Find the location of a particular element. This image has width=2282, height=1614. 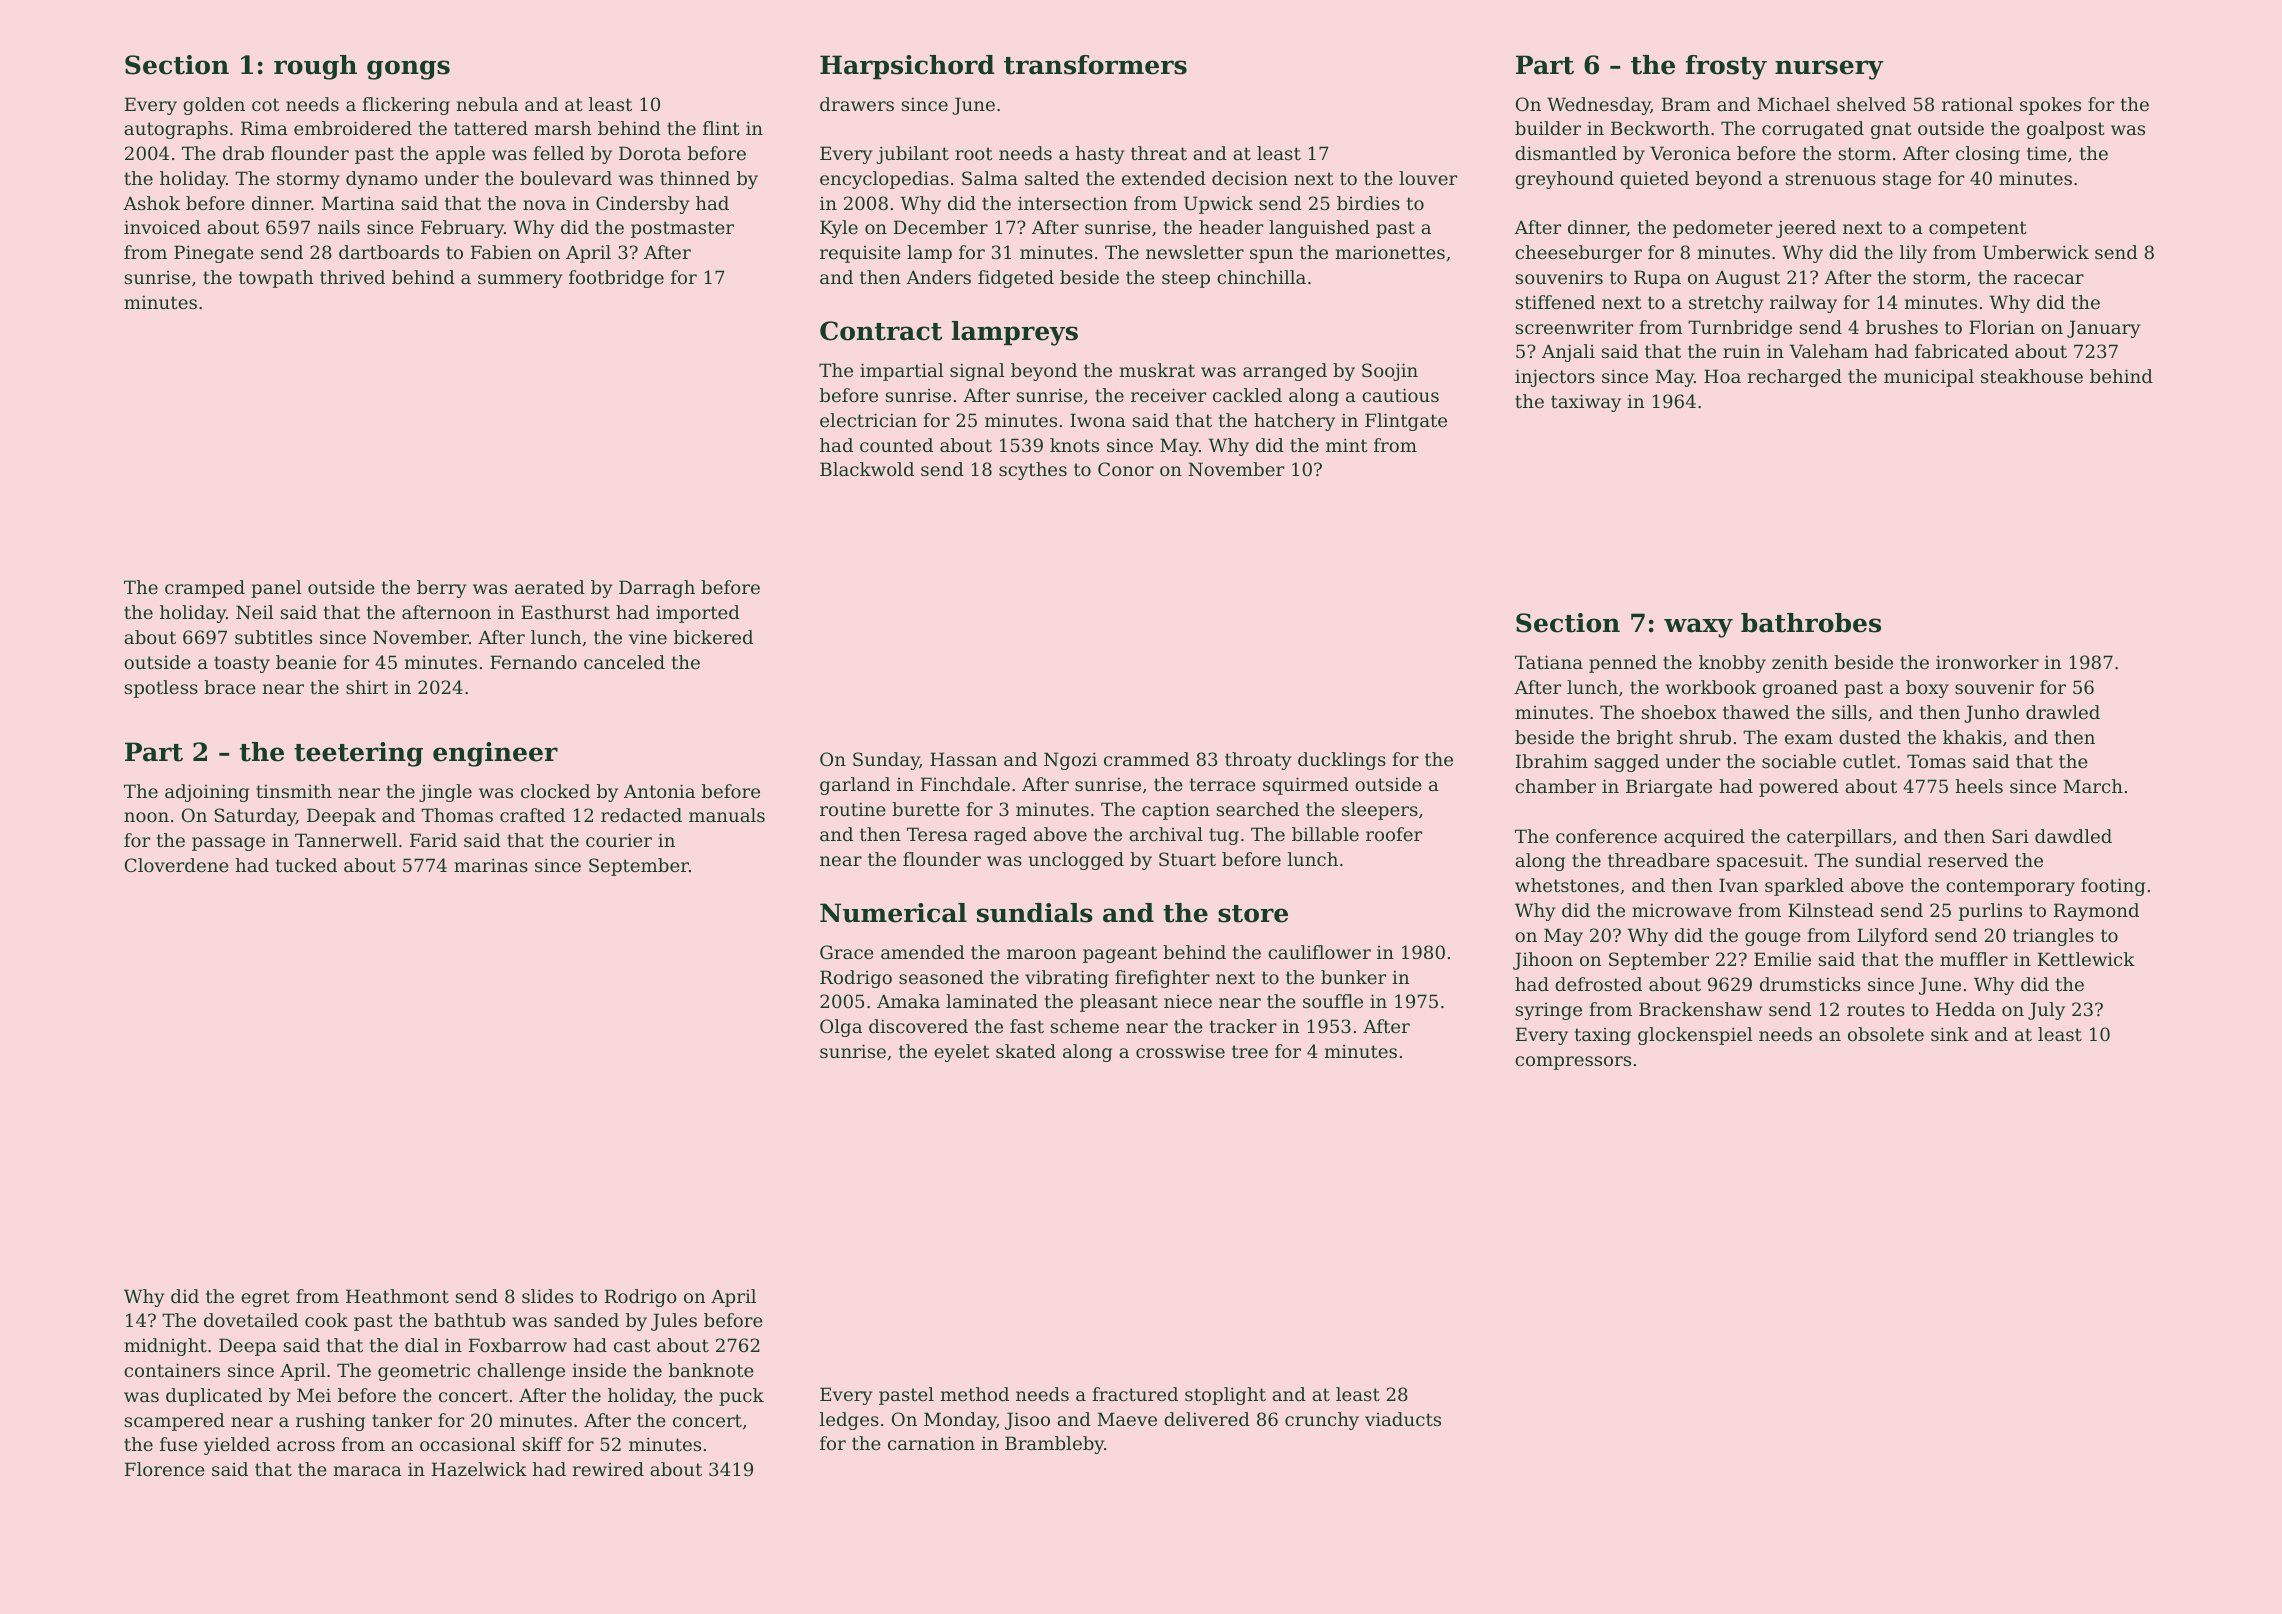

acquired is located at coordinates (1704, 838).
